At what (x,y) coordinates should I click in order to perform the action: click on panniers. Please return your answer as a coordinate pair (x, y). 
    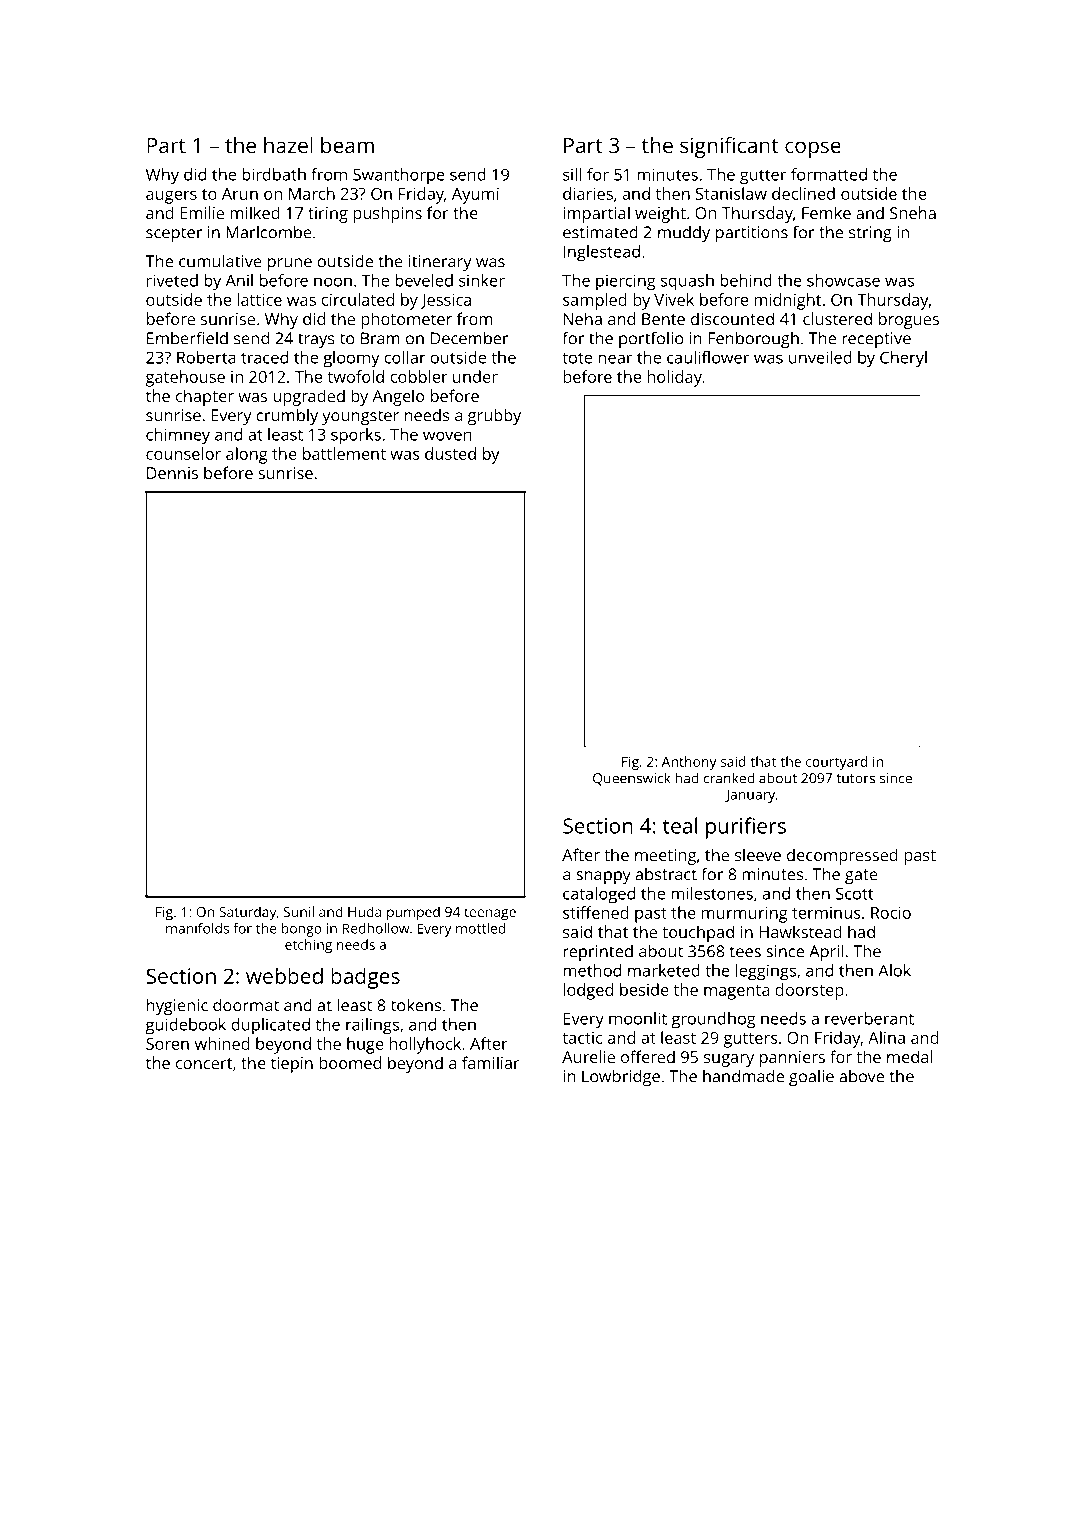
    Looking at the image, I should click on (792, 1059).
